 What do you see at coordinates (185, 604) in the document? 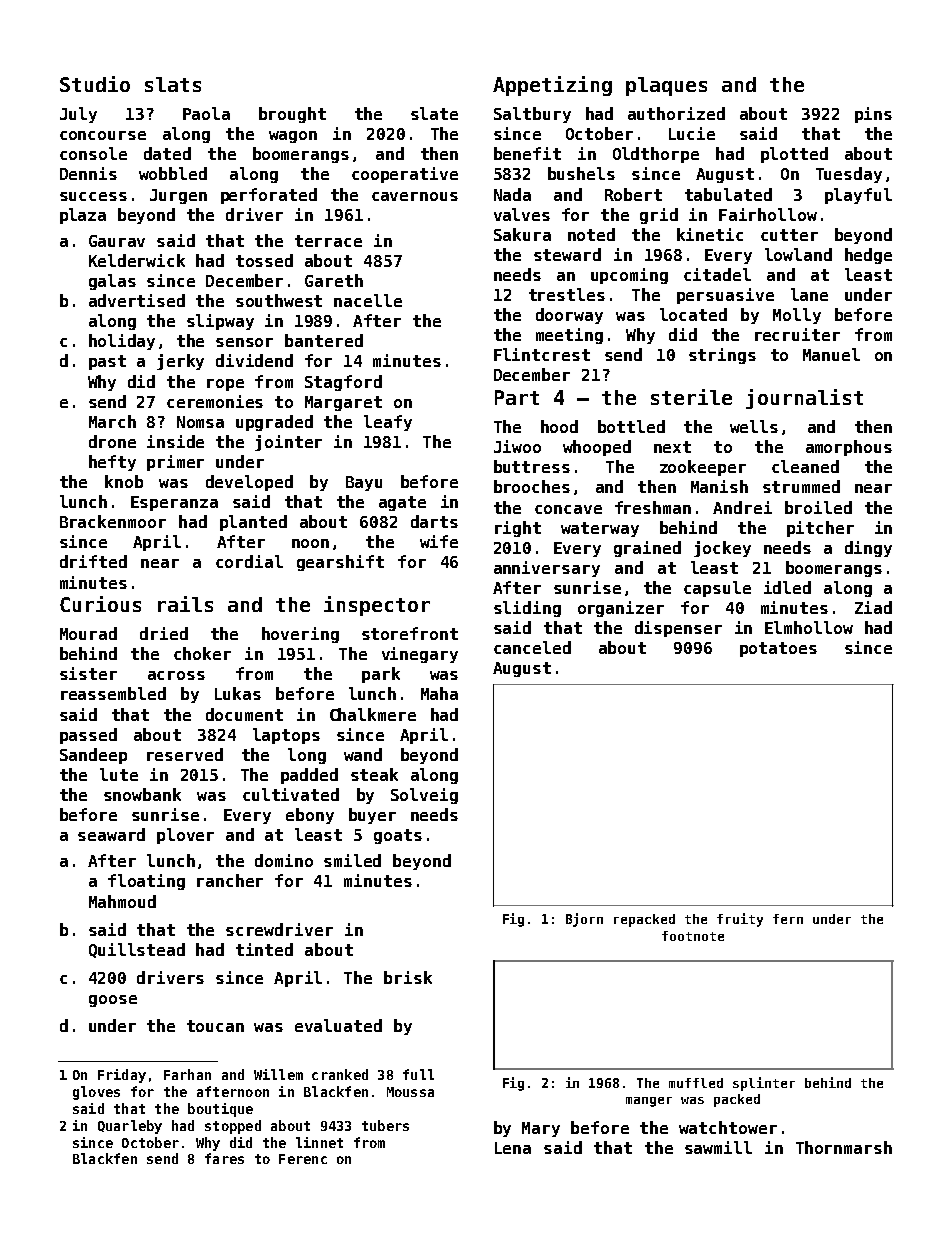
I see `rails` at bounding box center [185, 604].
